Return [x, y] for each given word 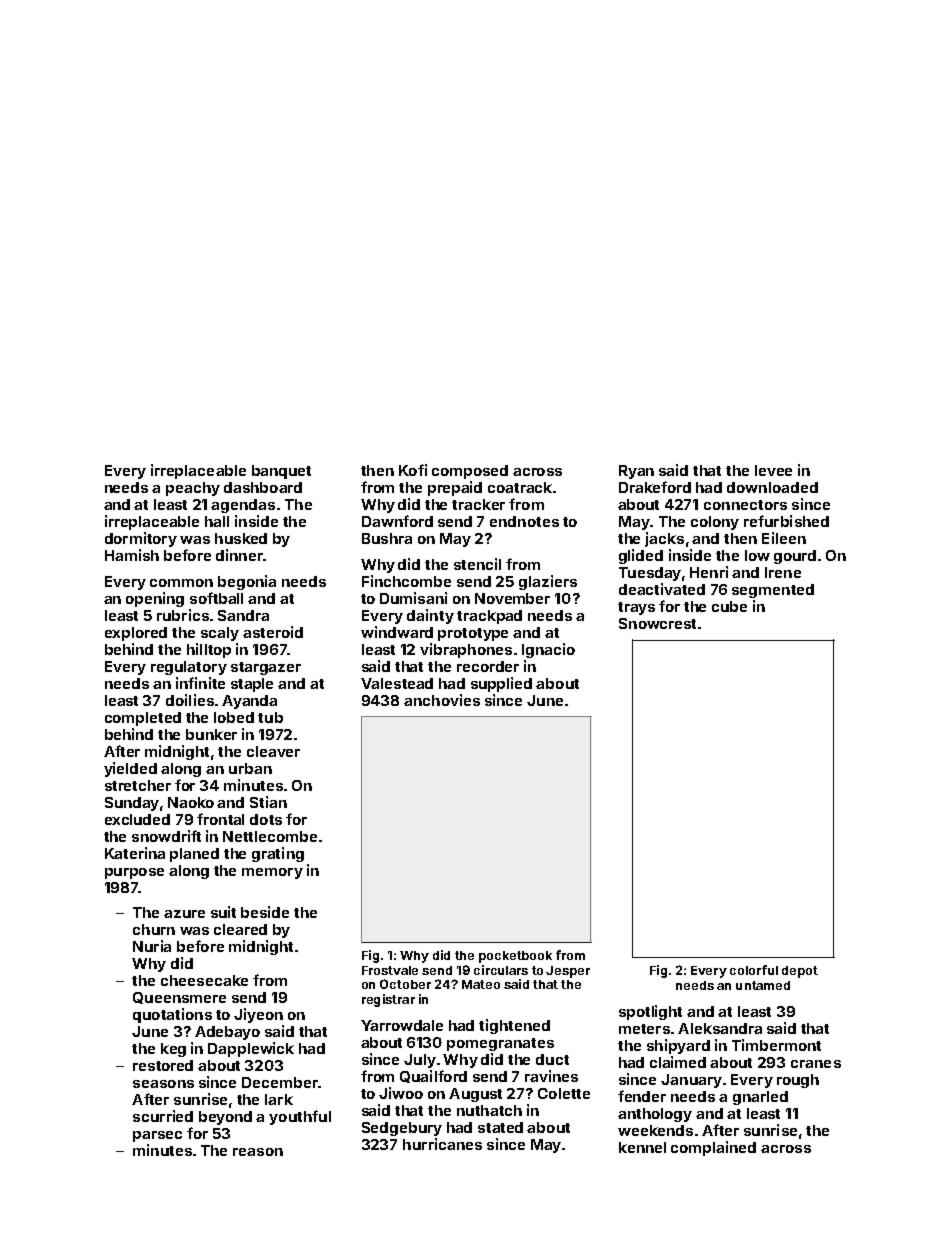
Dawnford [397, 521]
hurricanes [442, 1144]
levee [773, 470]
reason [258, 1152]
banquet [281, 472]
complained [713, 1148]
